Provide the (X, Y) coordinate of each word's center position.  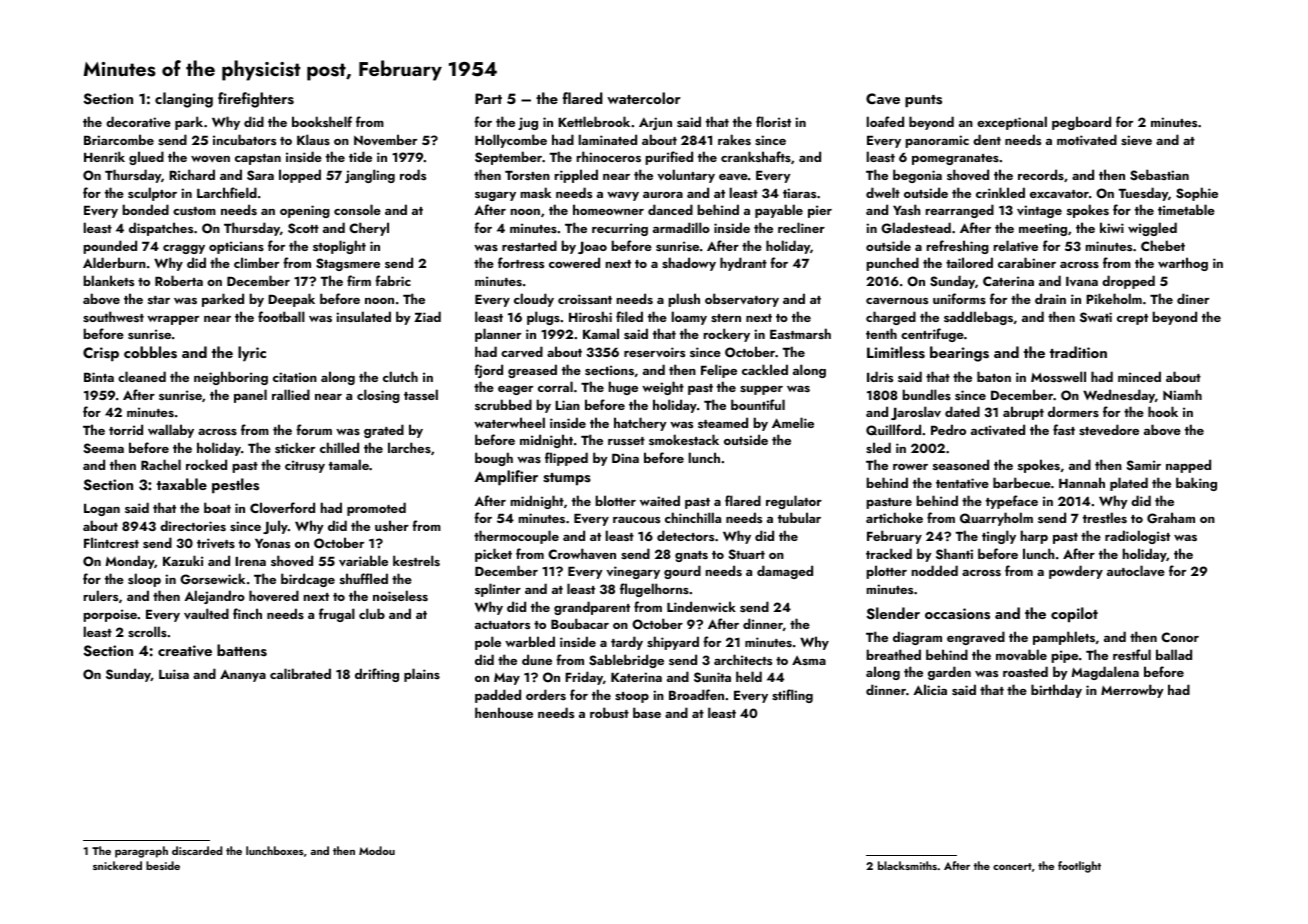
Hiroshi (590, 316)
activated (998, 430)
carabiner (1027, 262)
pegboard (1081, 123)
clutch (400, 376)
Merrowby (1132, 691)
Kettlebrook (594, 121)
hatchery (640, 424)
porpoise (110, 615)
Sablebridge (626, 661)
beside (163, 865)
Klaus (313, 139)
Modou (377, 850)
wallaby (171, 431)
